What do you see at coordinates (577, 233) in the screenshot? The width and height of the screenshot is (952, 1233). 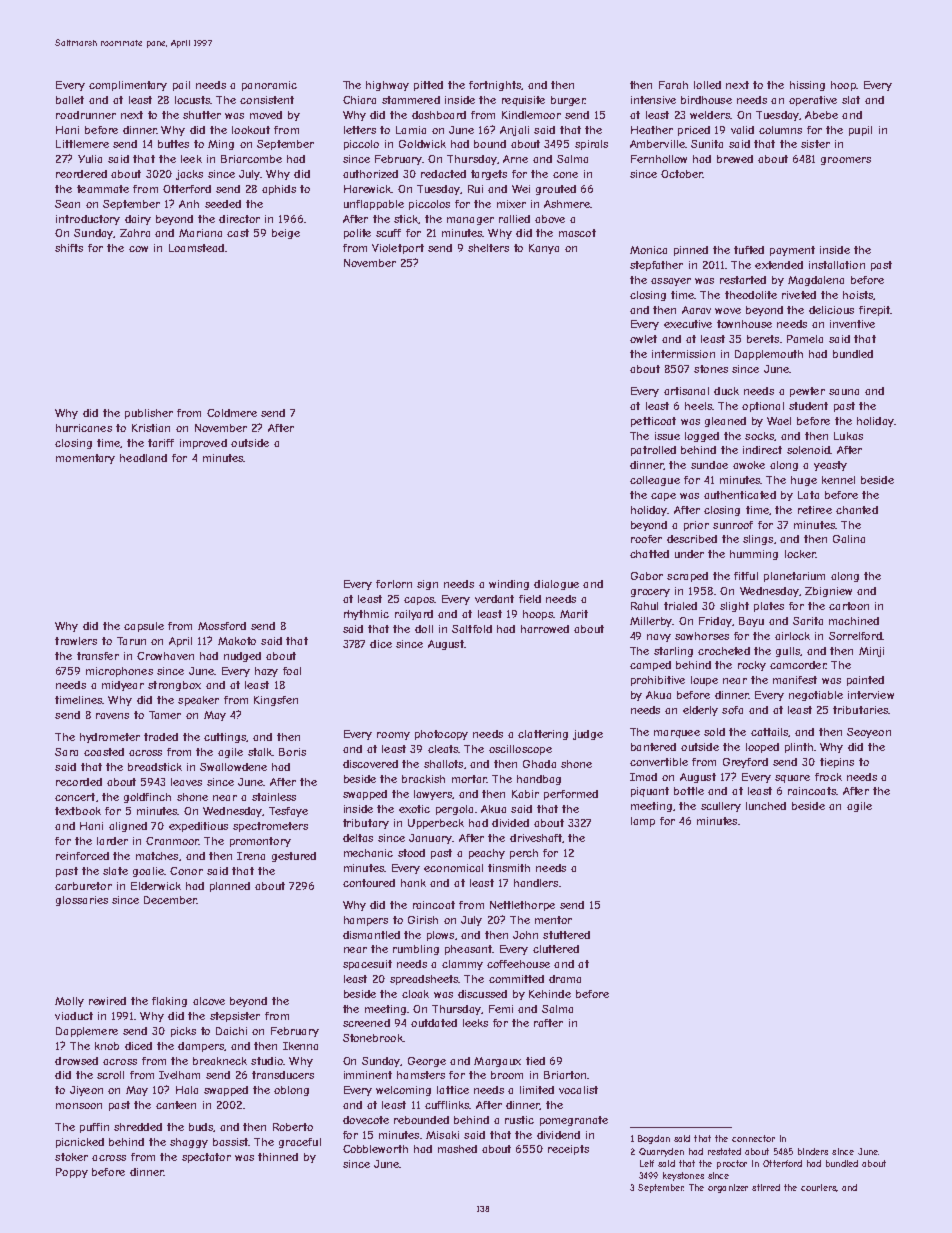 I see `mascot` at bounding box center [577, 233].
